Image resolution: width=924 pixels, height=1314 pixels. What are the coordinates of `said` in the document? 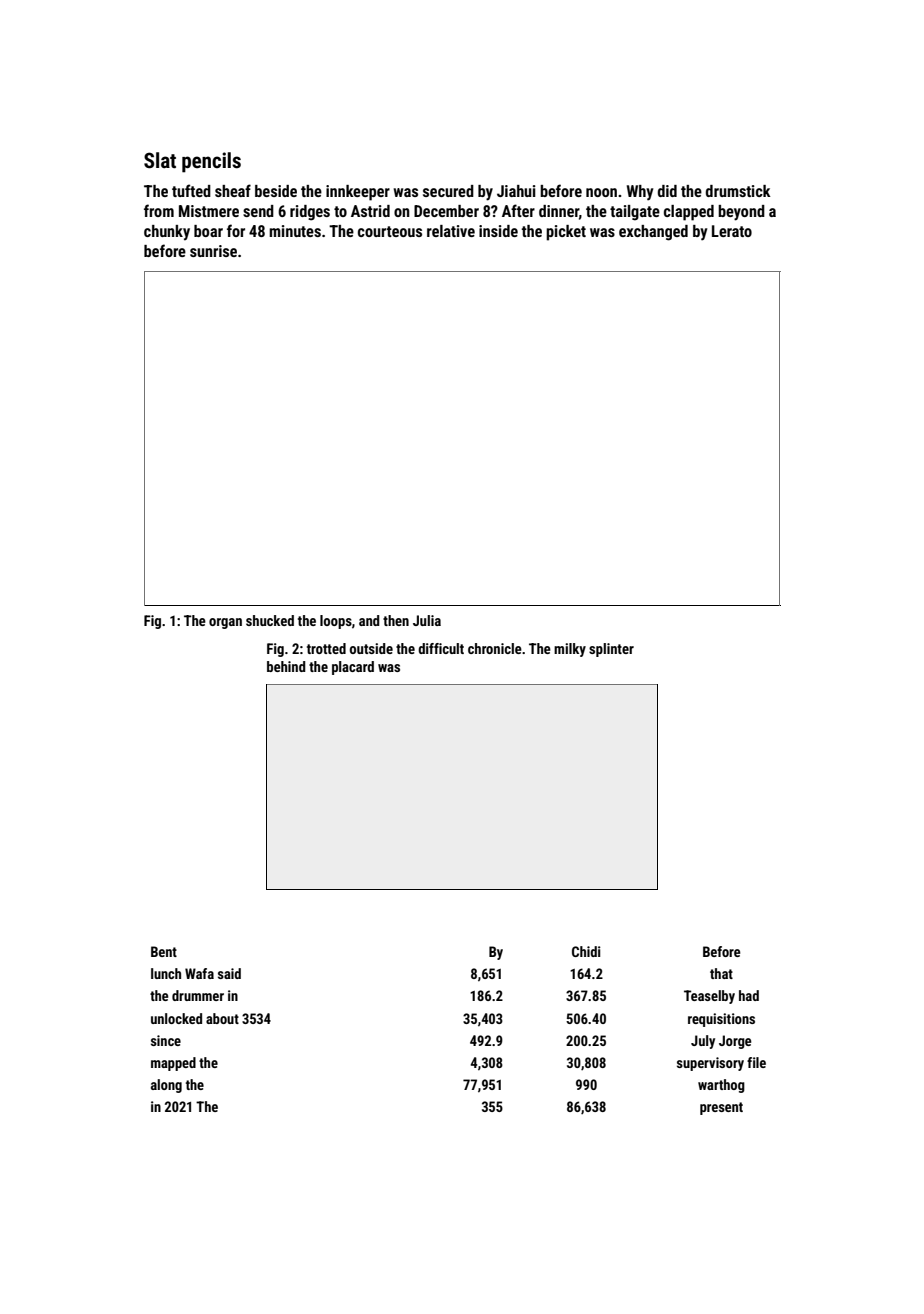 It's located at (229, 973).
